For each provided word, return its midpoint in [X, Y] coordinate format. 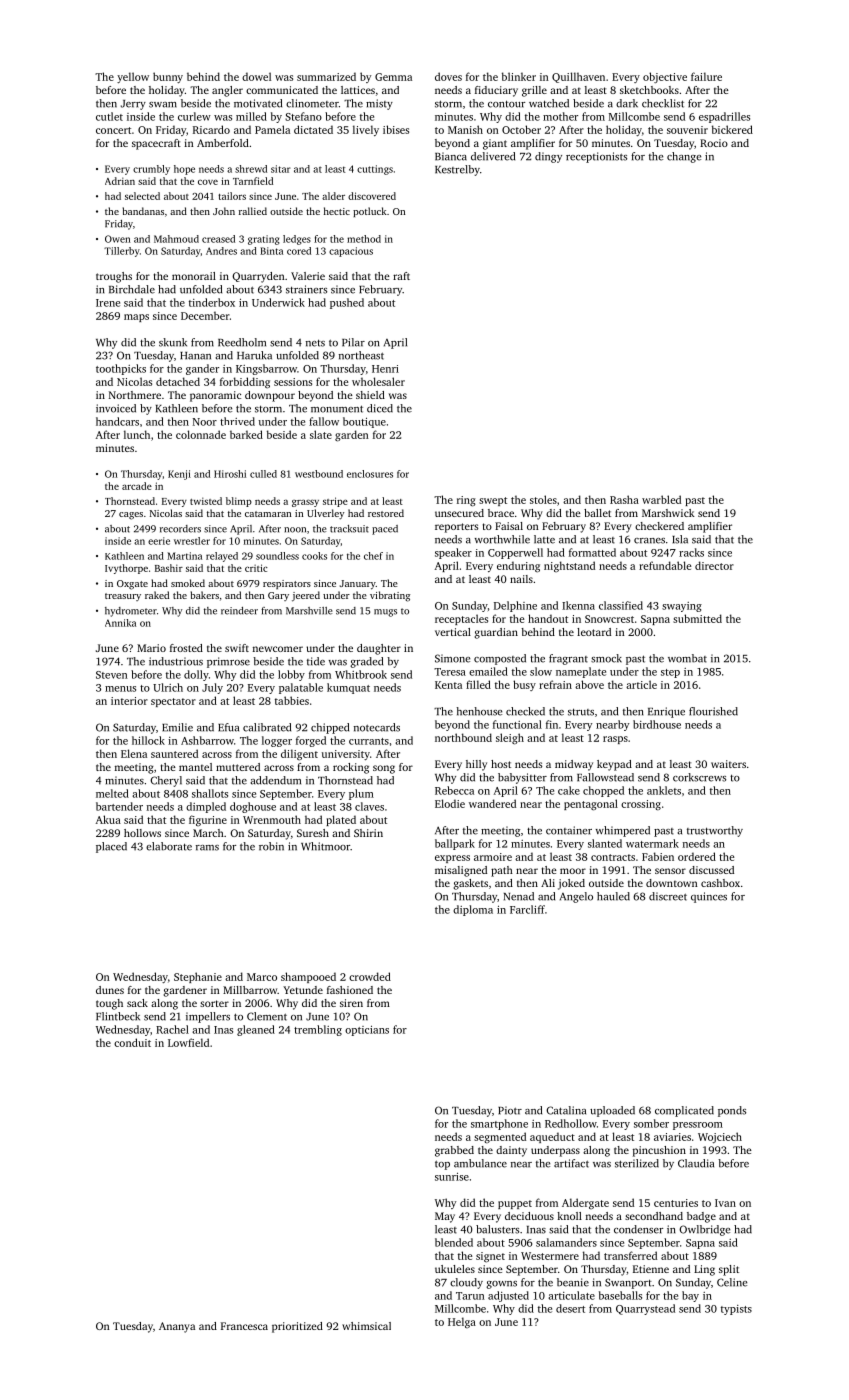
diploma [473, 910]
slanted [605, 843]
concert [113, 130]
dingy [548, 157]
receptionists [596, 157]
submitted [697, 618]
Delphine [515, 606]
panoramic [215, 396]
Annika [120, 623]
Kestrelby [457, 170]
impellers [208, 1017]
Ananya [177, 1327]
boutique [364, 422]
